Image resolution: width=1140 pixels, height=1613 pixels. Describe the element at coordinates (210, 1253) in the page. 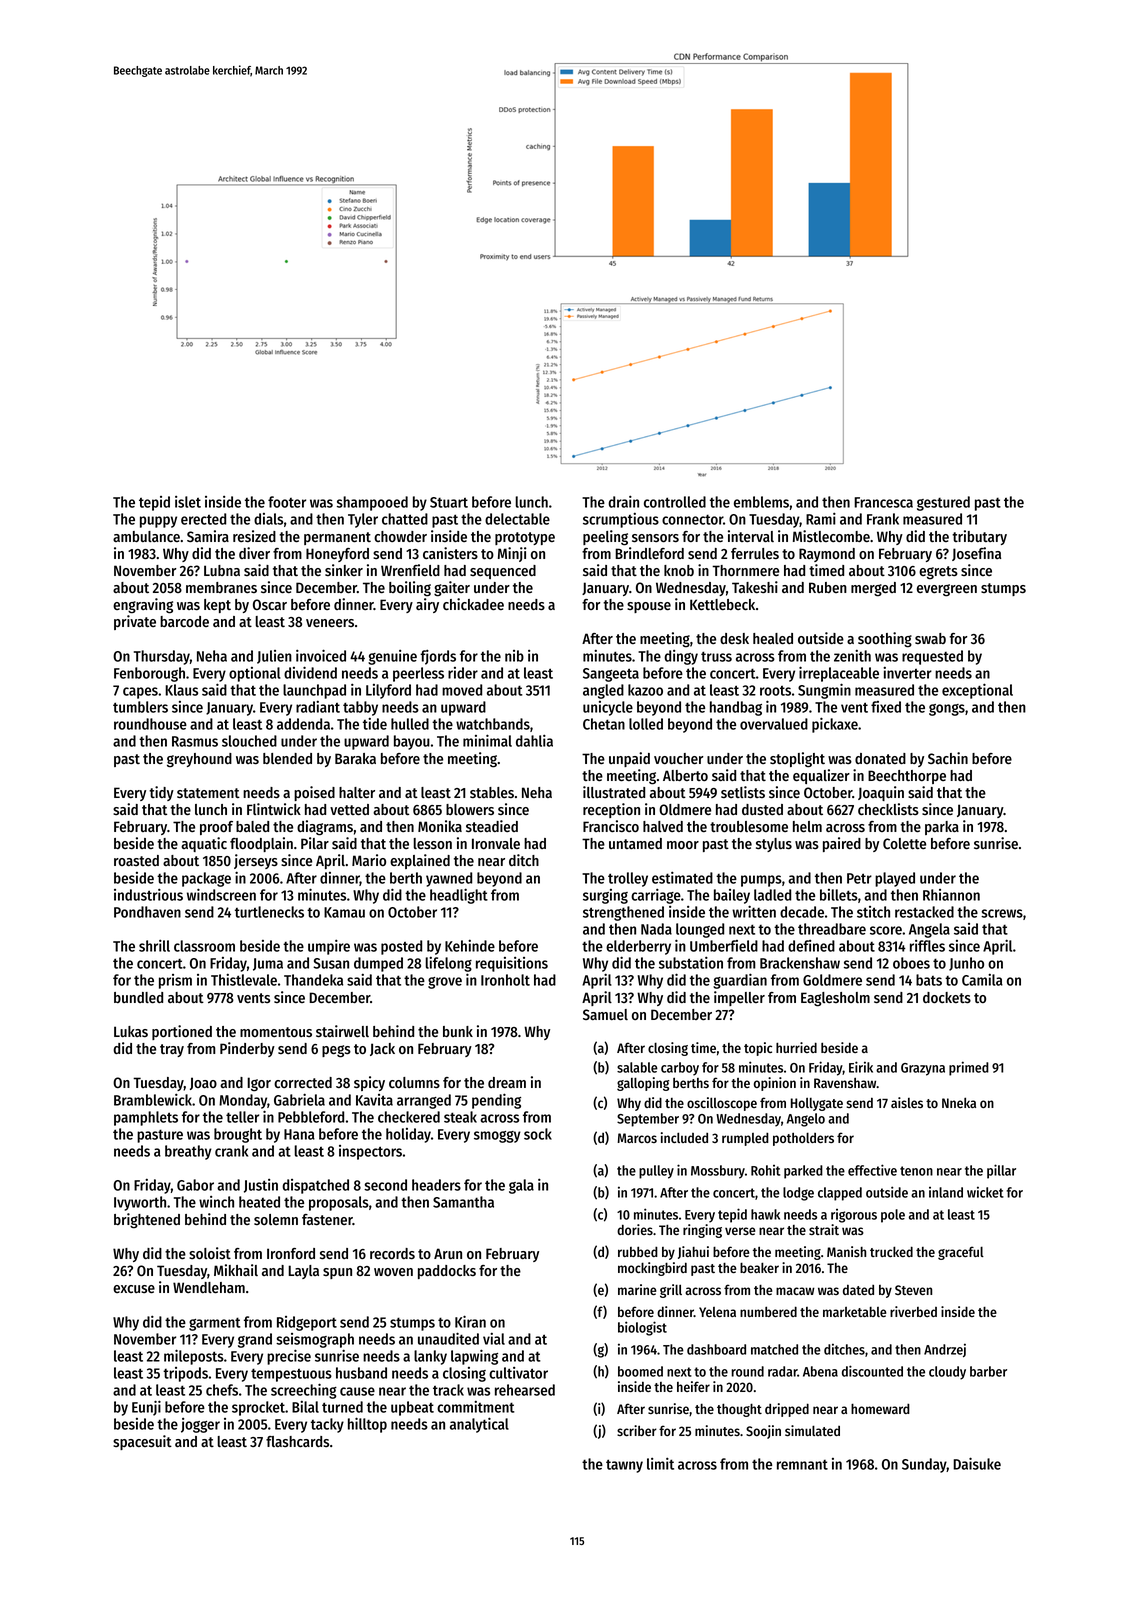

I see `soloist` at that location.
